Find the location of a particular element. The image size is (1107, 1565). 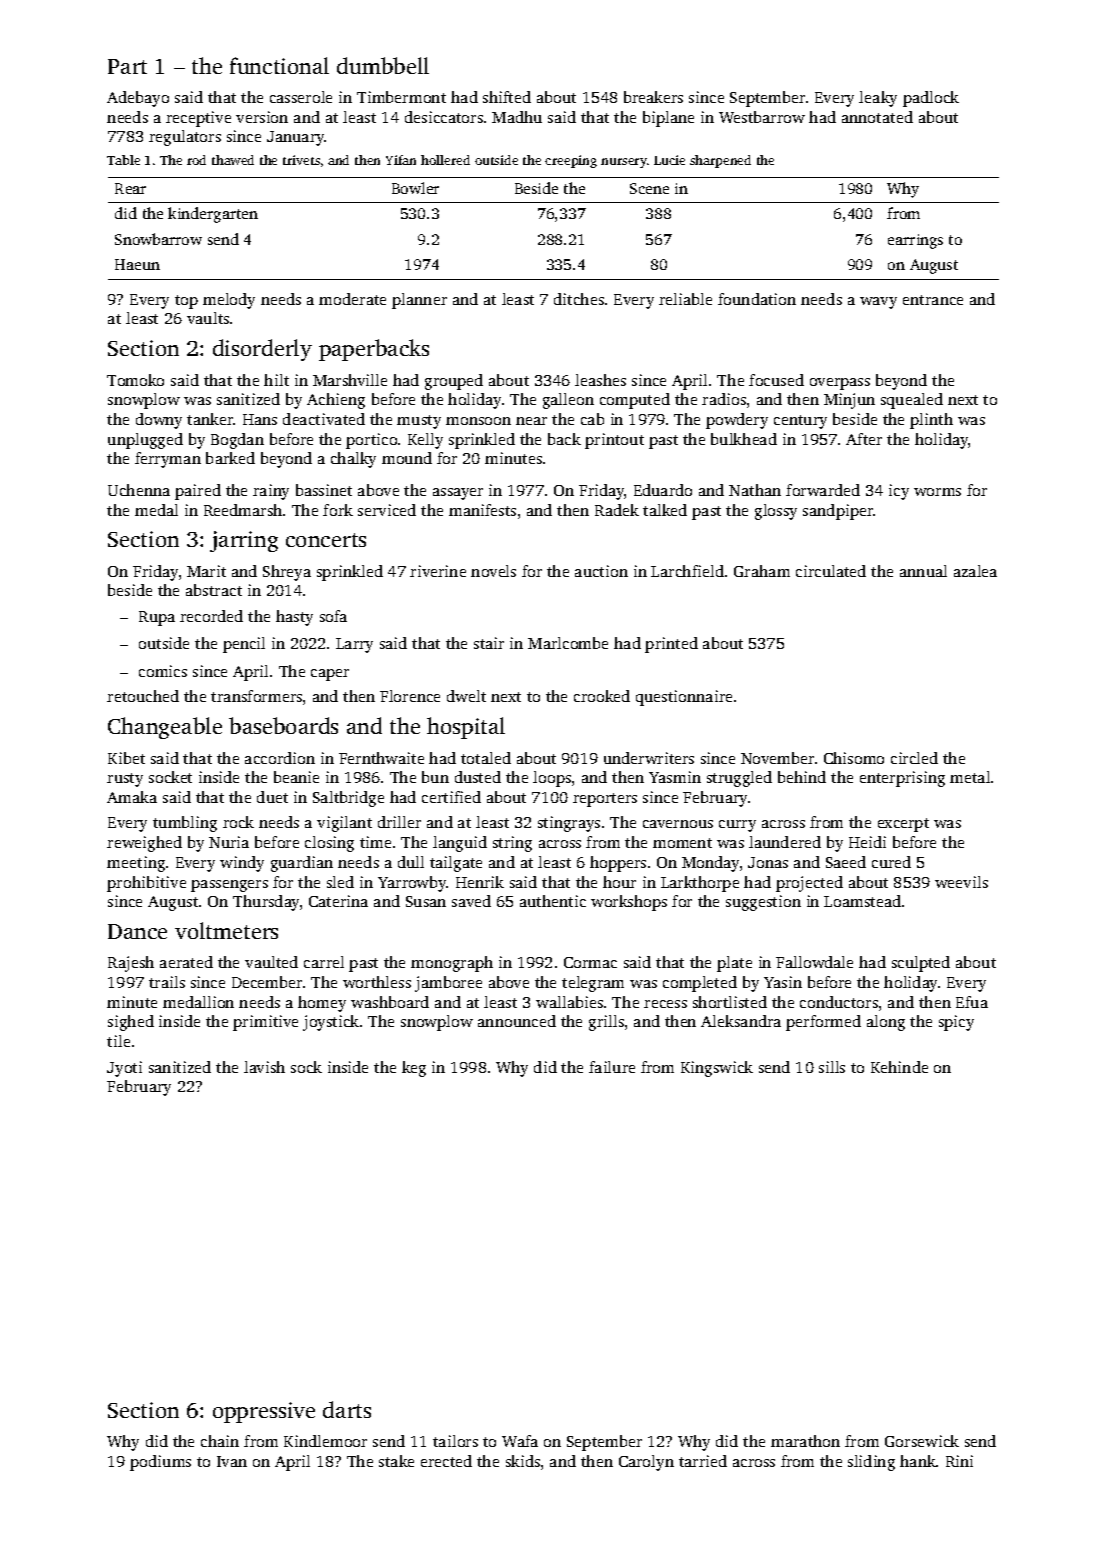

sills is located at coordinates (832, 1067).
